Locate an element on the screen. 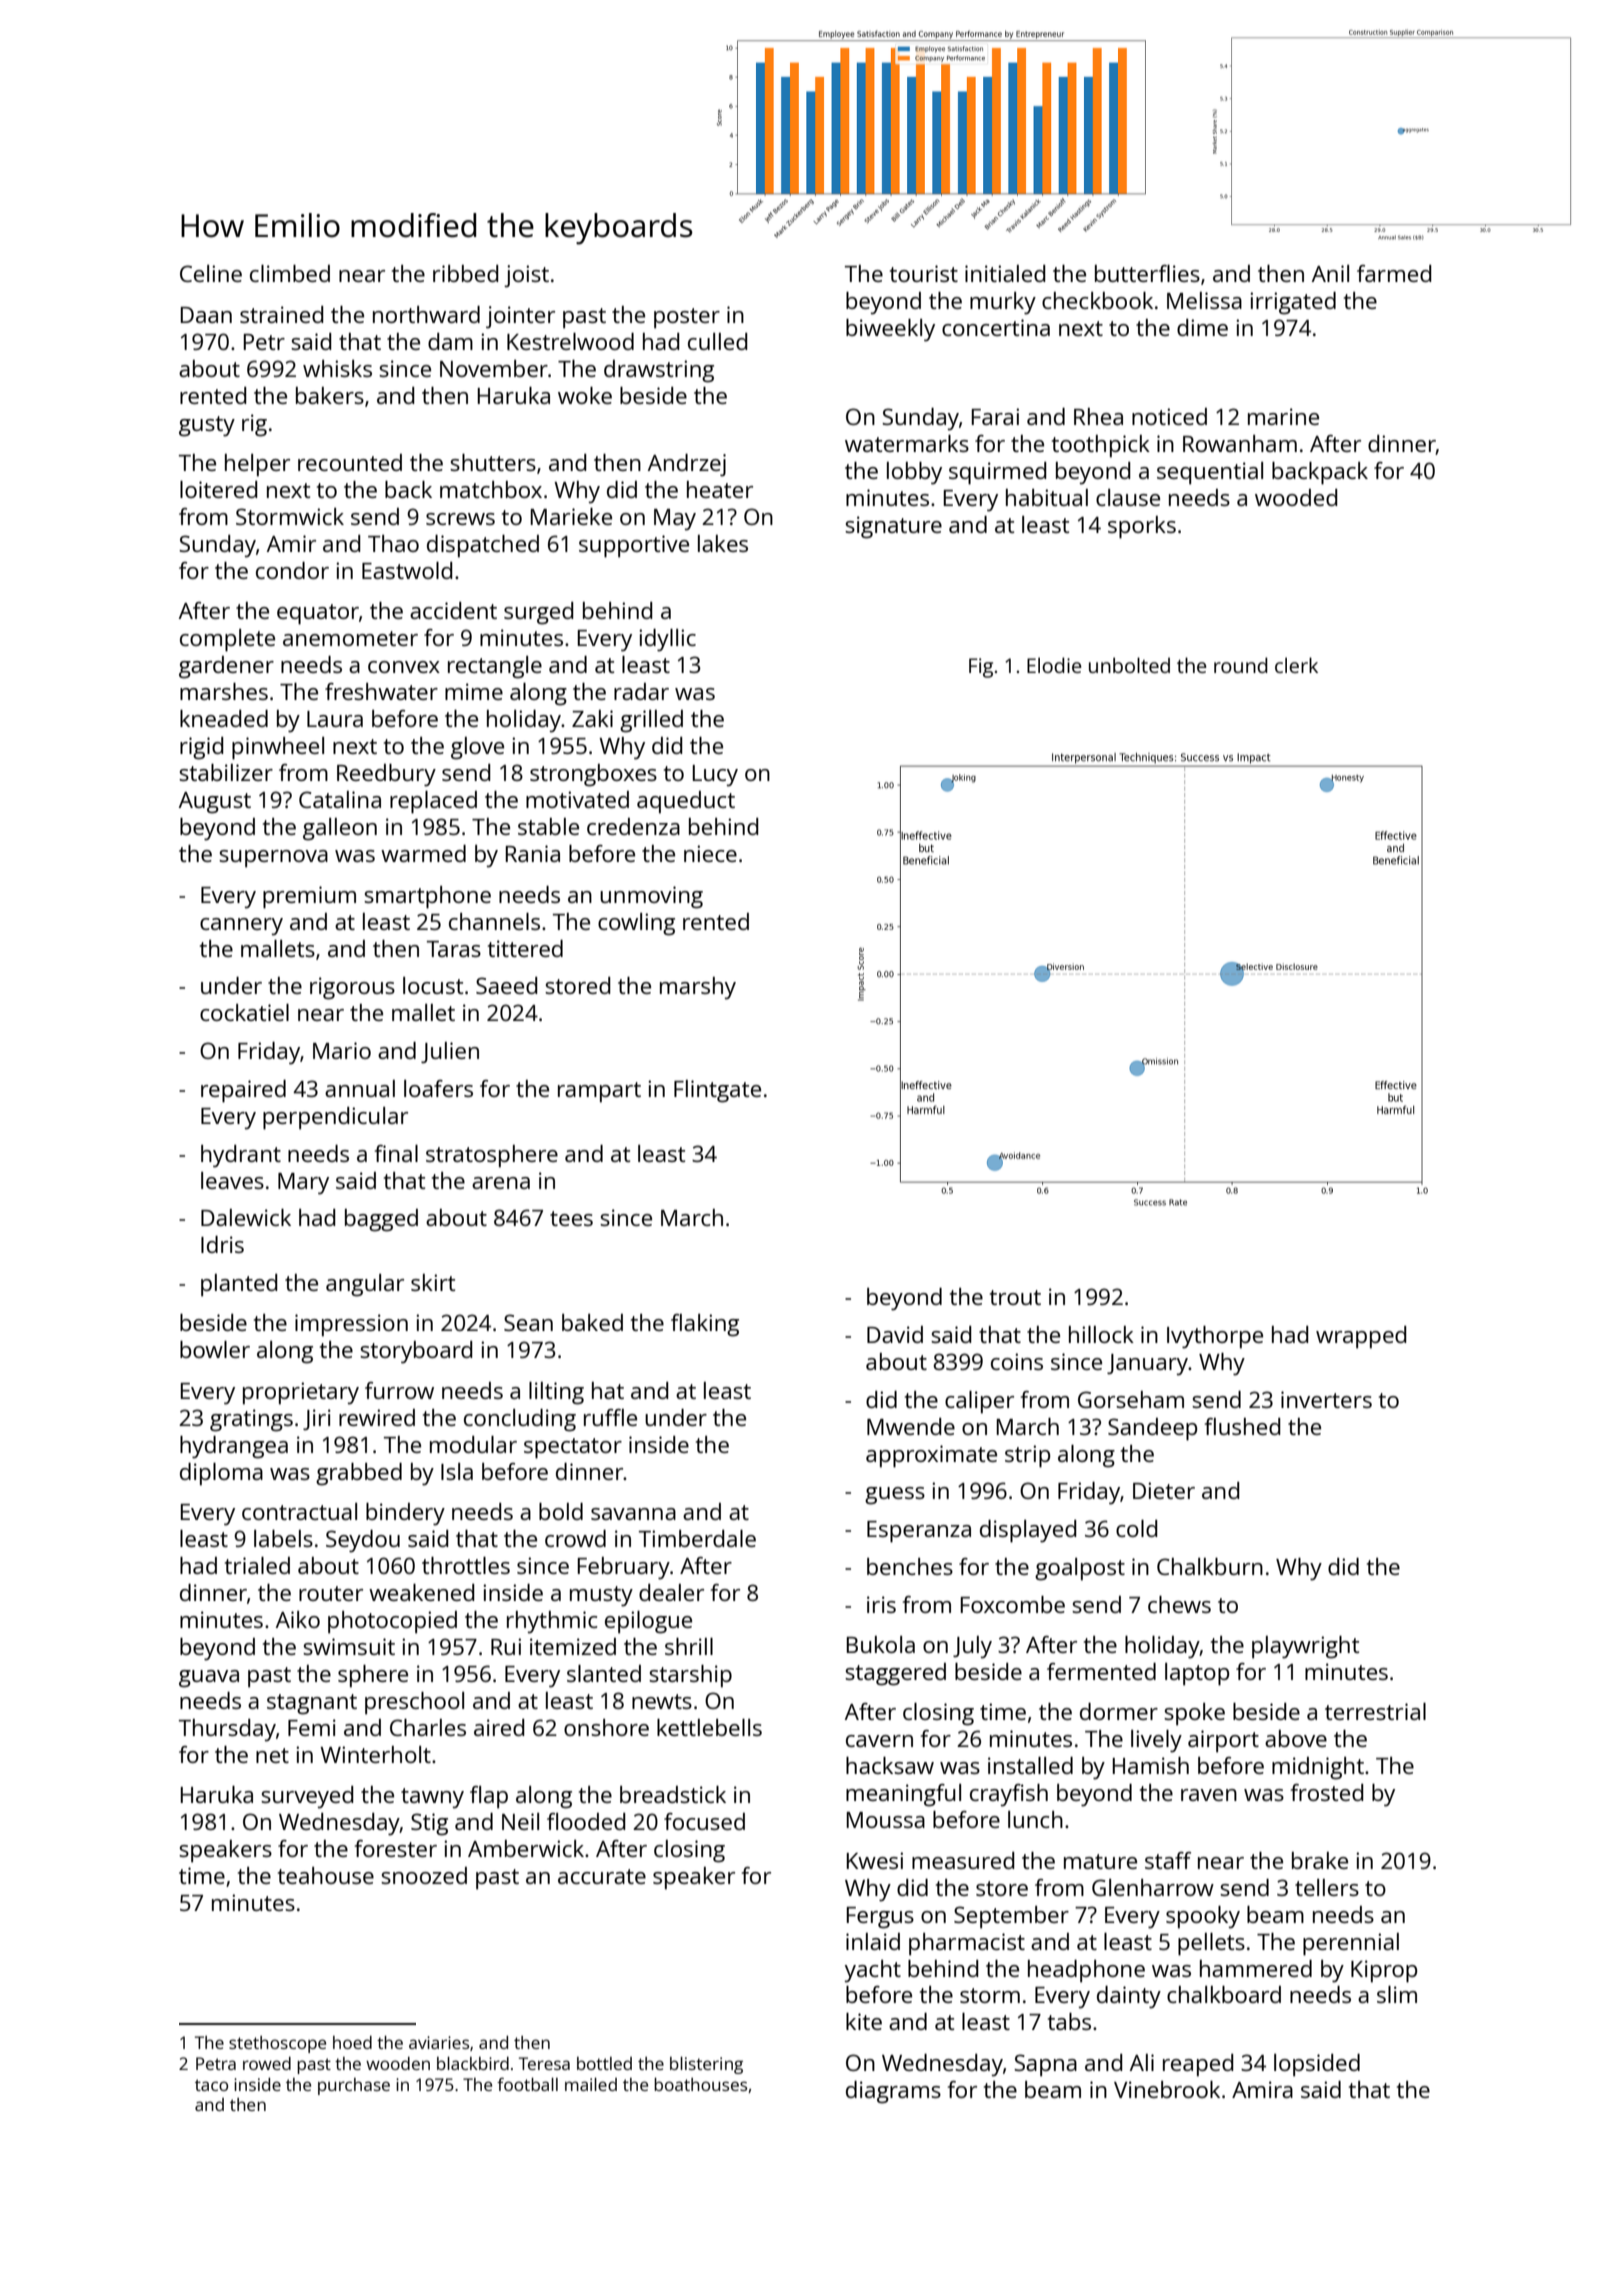 The width and height of the screenshot is (1620, 2292). Ivythorpe is located at coordinates (1215, 1337).
